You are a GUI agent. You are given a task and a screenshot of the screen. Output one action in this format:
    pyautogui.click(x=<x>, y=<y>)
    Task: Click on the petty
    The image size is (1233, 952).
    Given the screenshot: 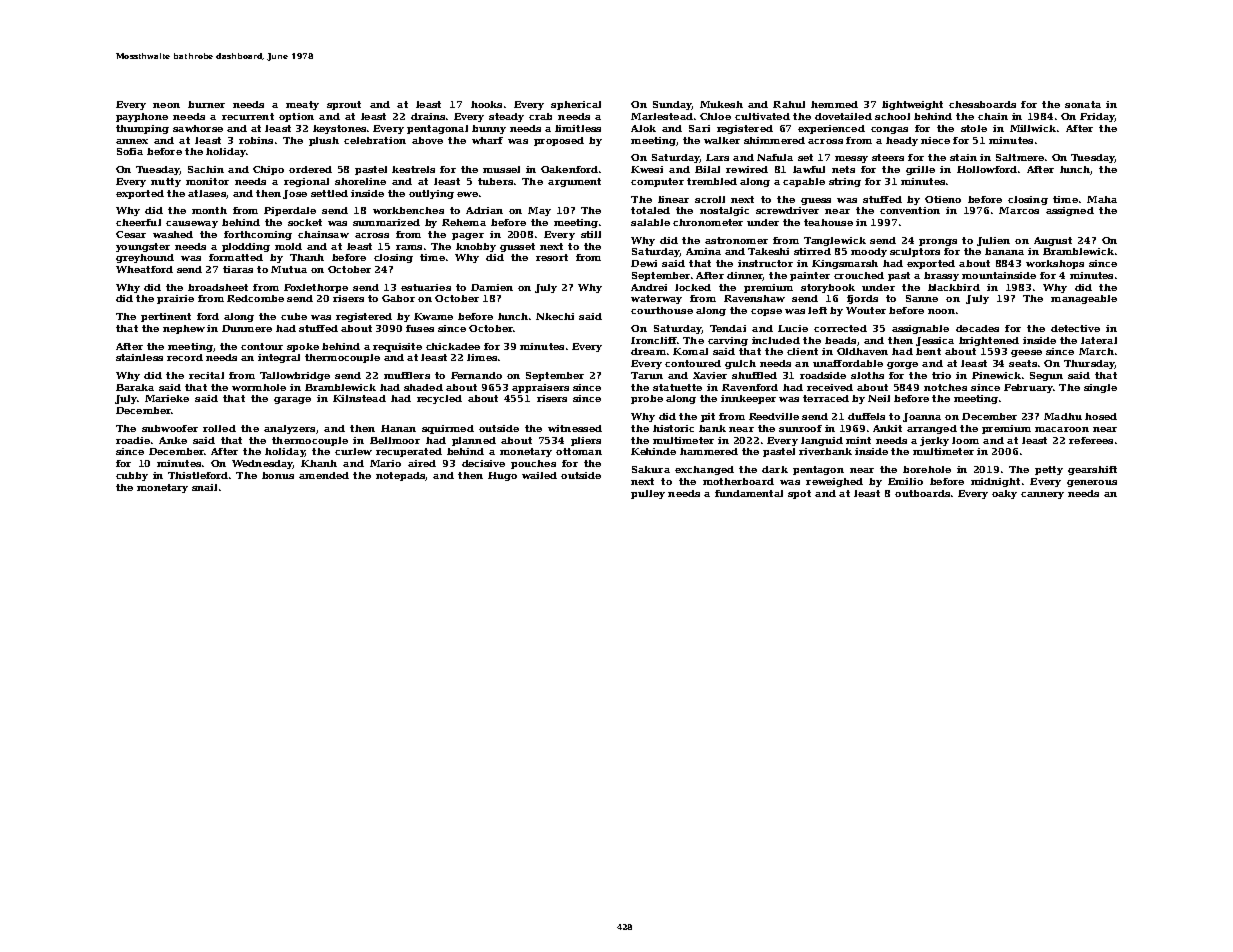 What is the action you would take?
    pyautogui.click(x=1049, y=470)
